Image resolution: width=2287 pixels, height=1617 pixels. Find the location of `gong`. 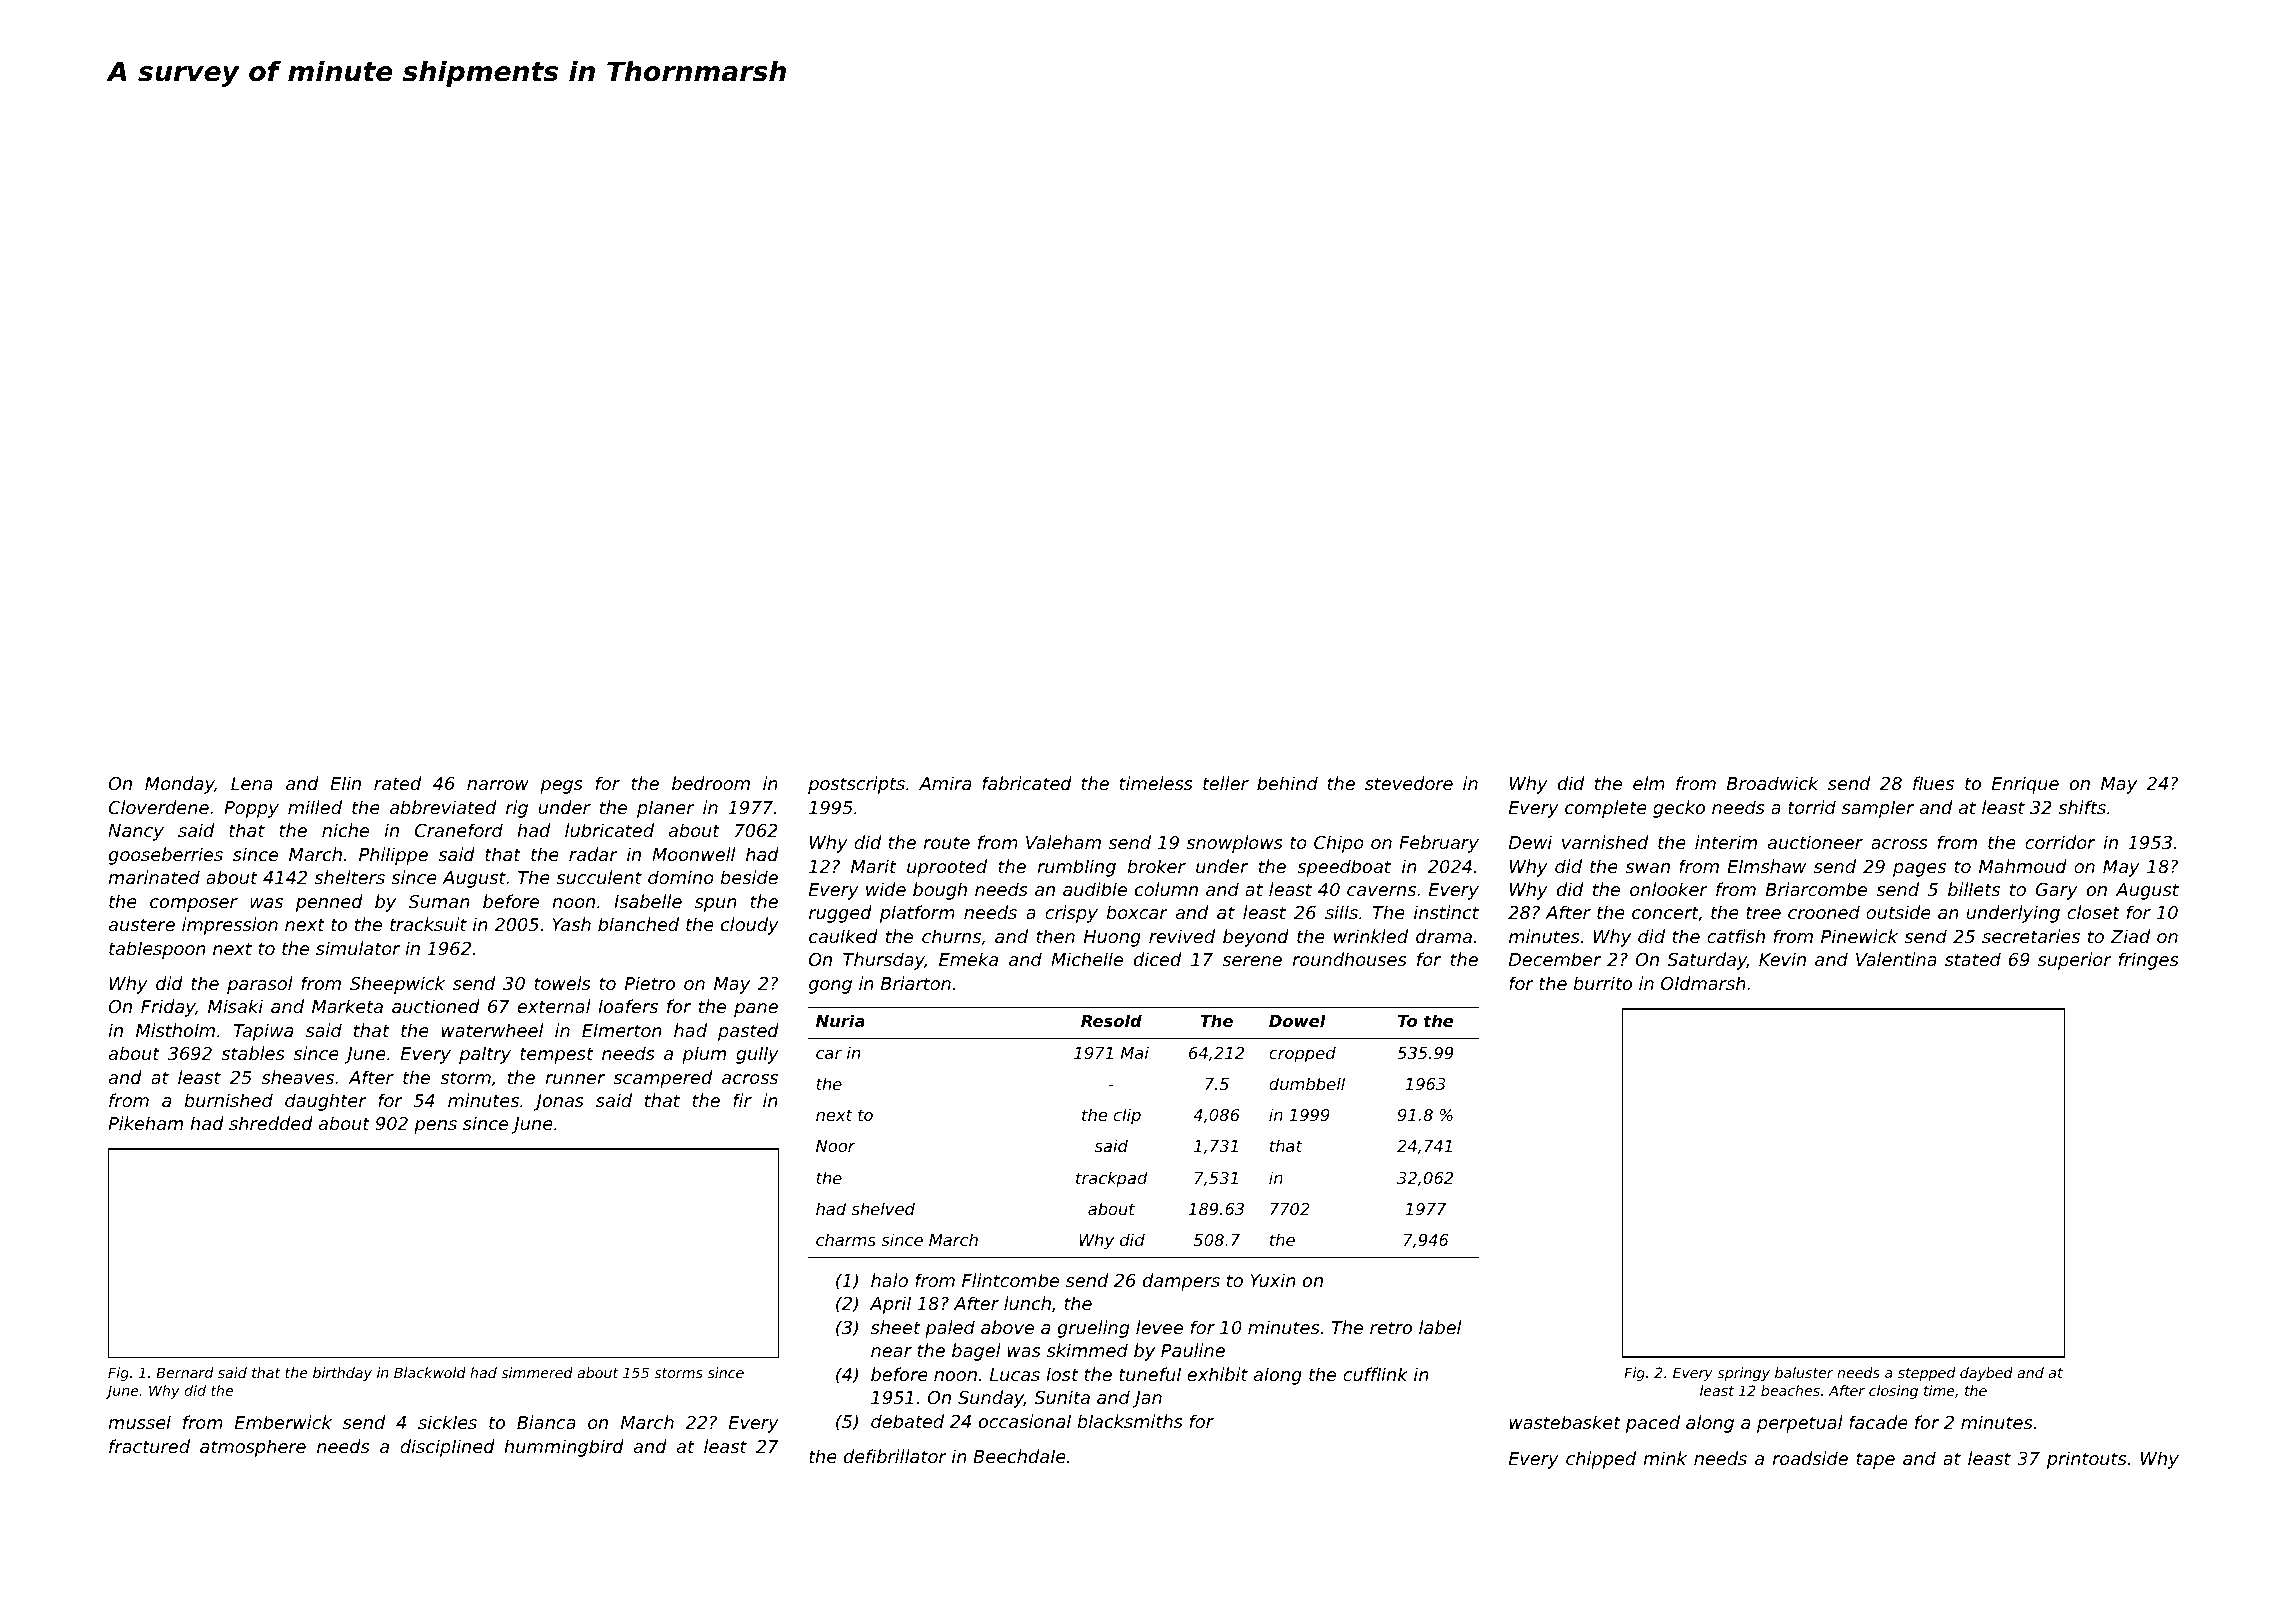

gong is located at coordinates (830, 987).
